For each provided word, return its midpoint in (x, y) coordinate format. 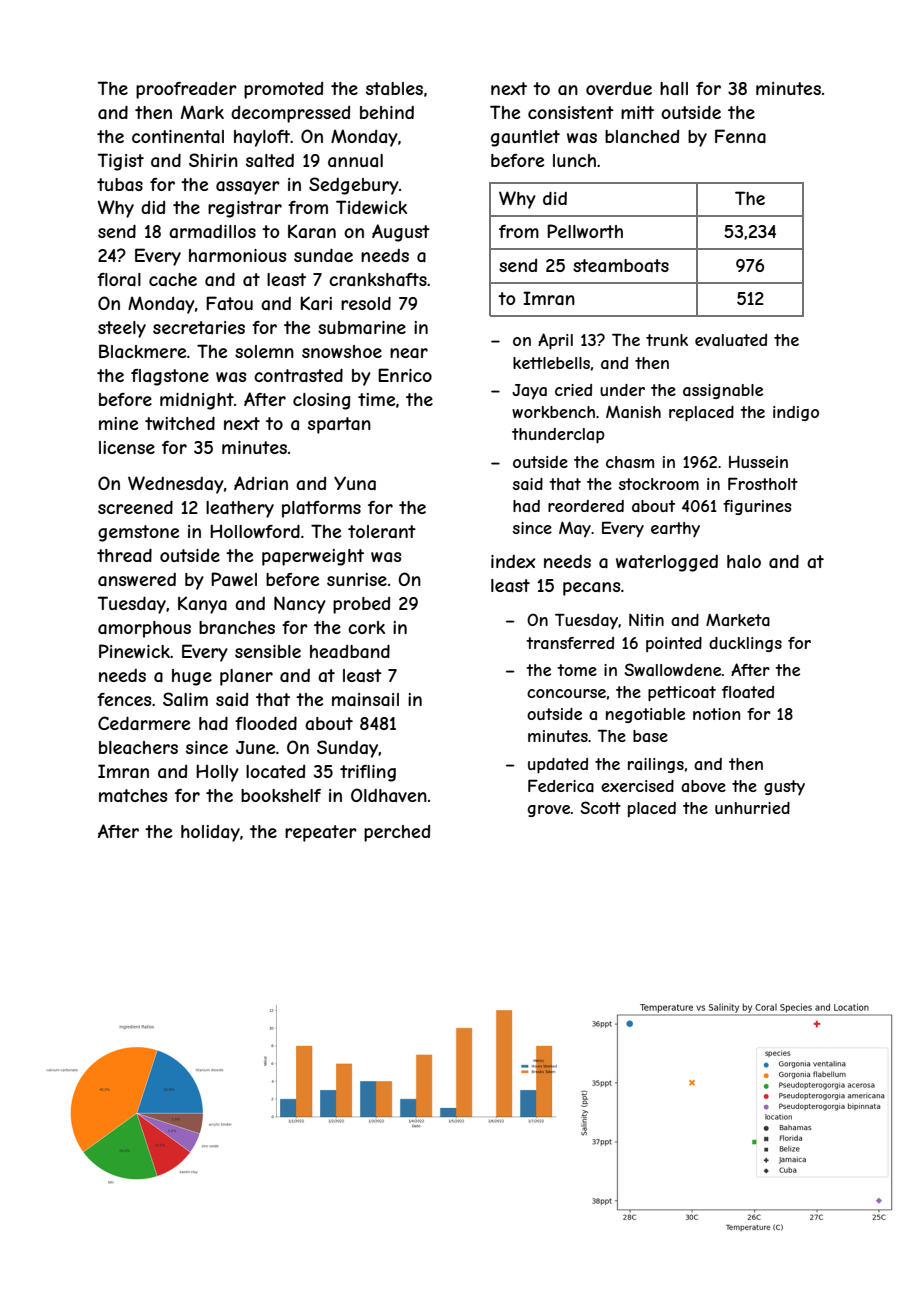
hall (674, 88)
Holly (217, 773)
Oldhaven (389, 795)
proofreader (186, 90)
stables (394, 88)
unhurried (752, 808)
